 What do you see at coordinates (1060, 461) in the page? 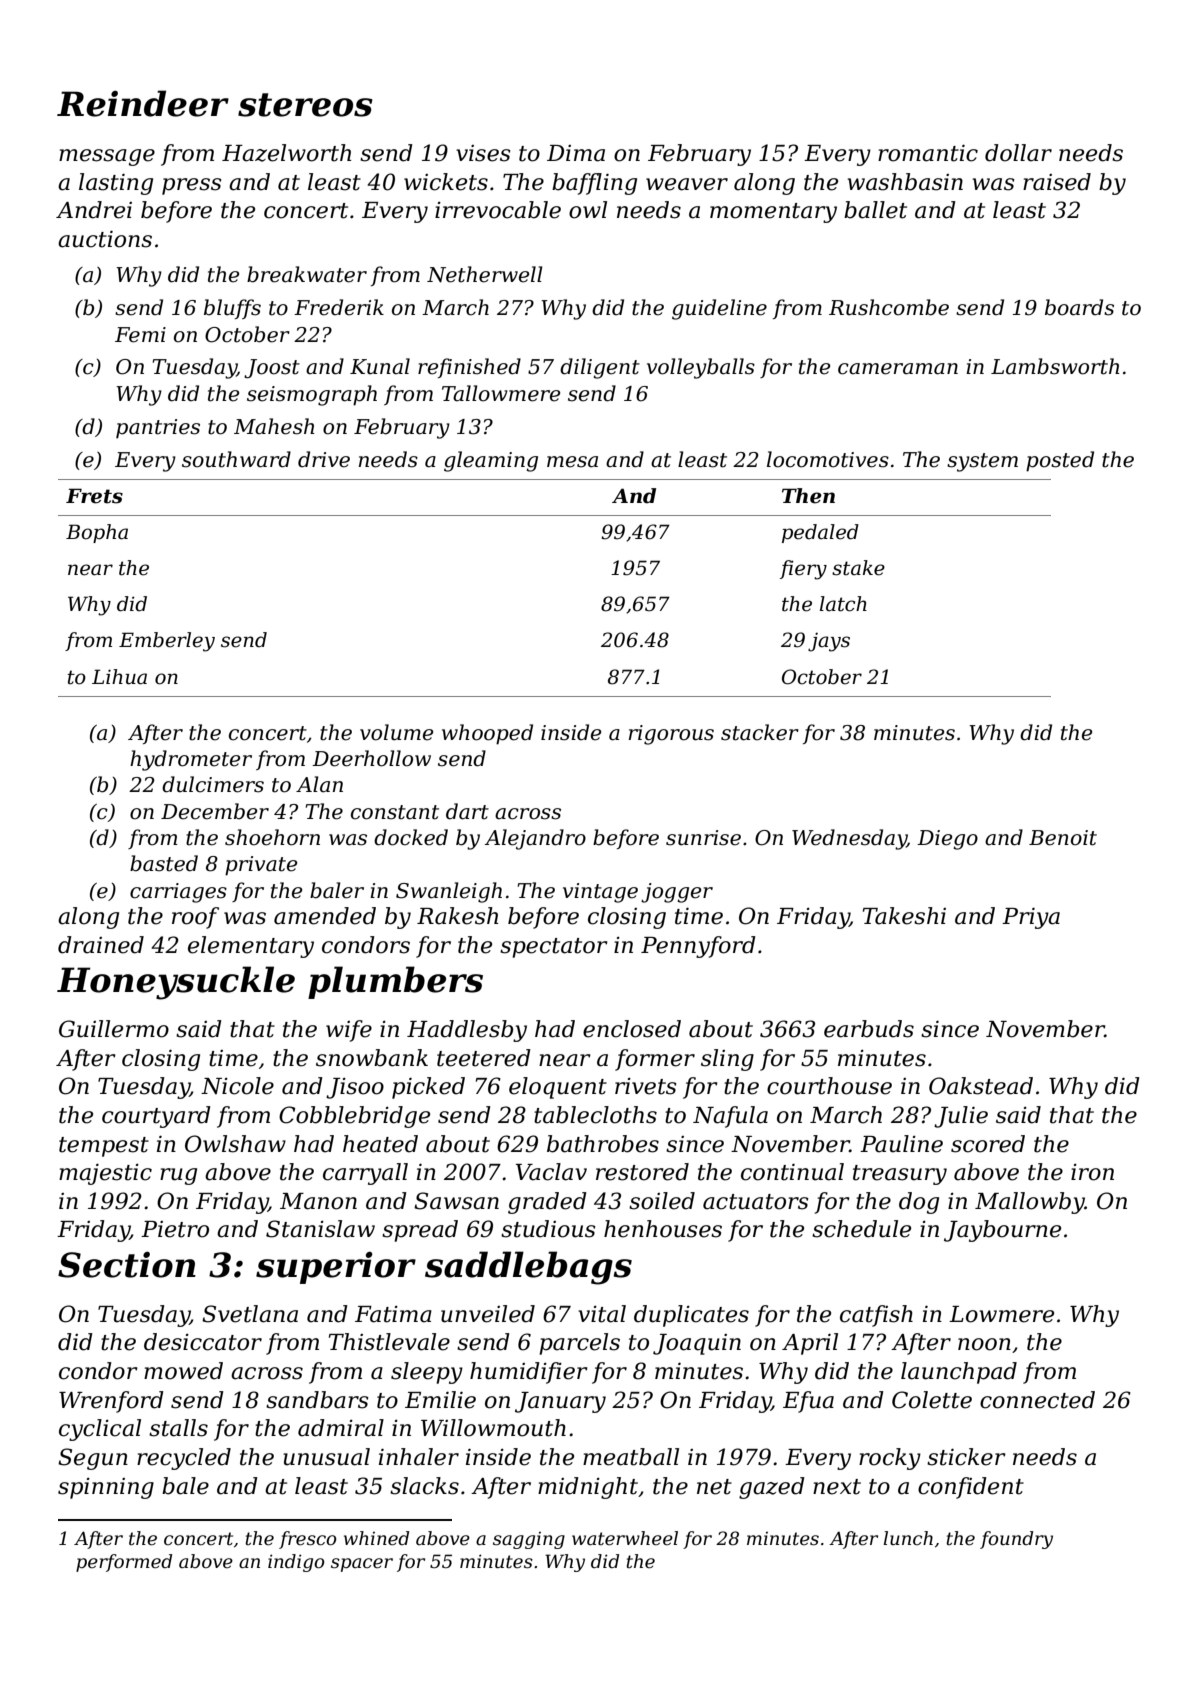
I see `posted` at bounding box center [1060, 461].
